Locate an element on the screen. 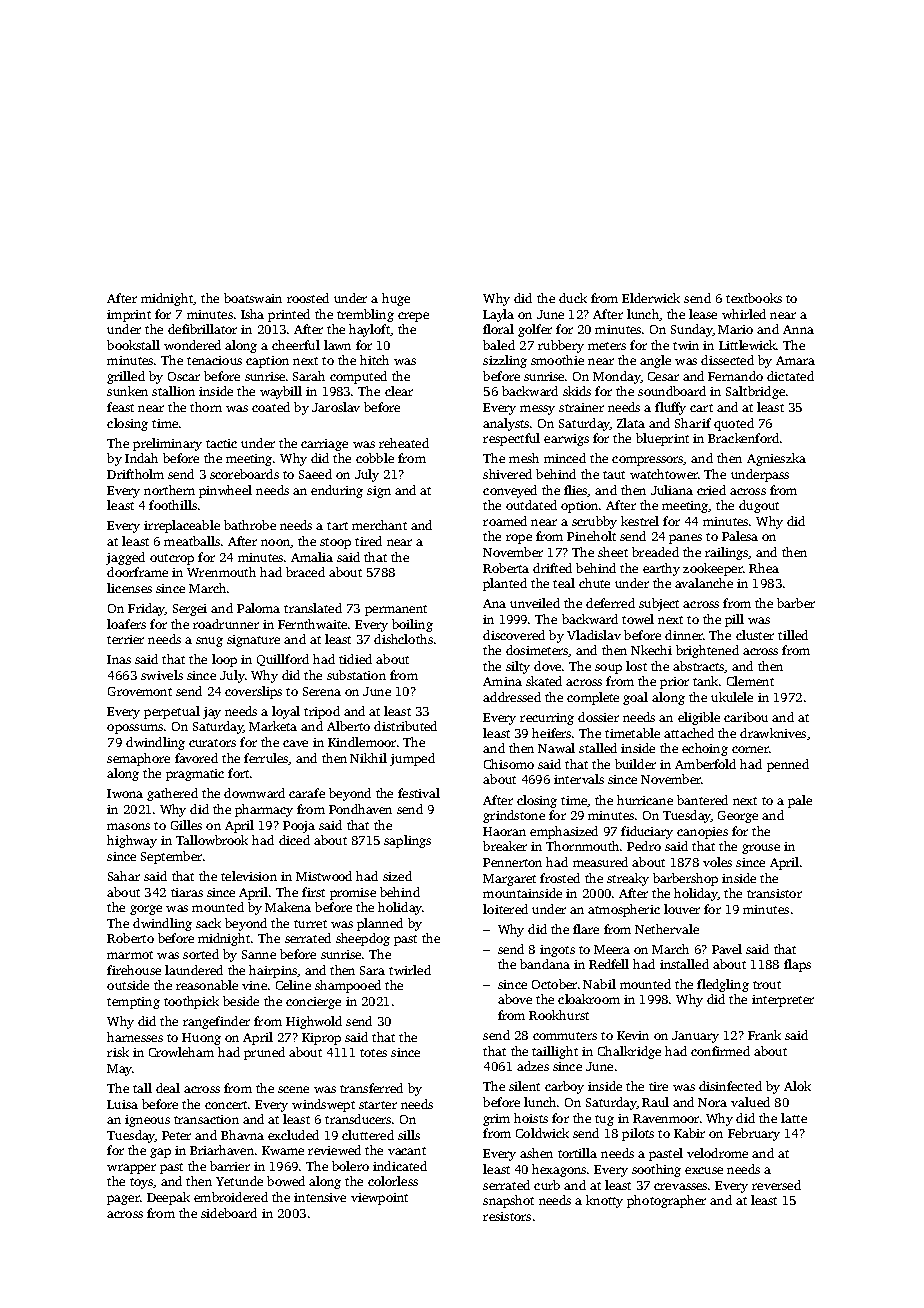  prior is located at coordinates (674, 683).
